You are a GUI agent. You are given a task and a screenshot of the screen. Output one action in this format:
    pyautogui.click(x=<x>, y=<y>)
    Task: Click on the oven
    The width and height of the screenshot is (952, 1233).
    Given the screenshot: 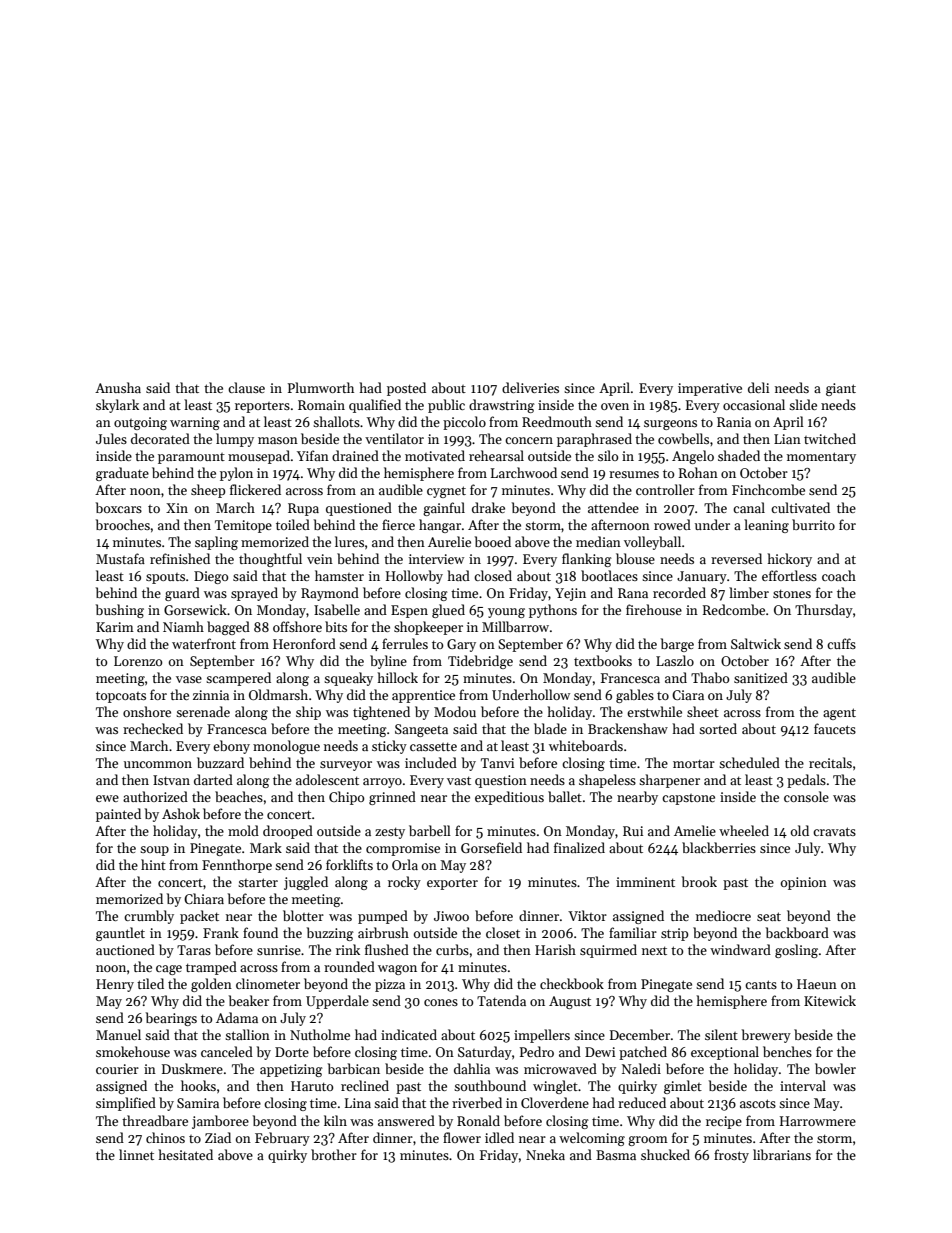 What is the action you would take?
    pyautogui.click(x=615, y=406)
